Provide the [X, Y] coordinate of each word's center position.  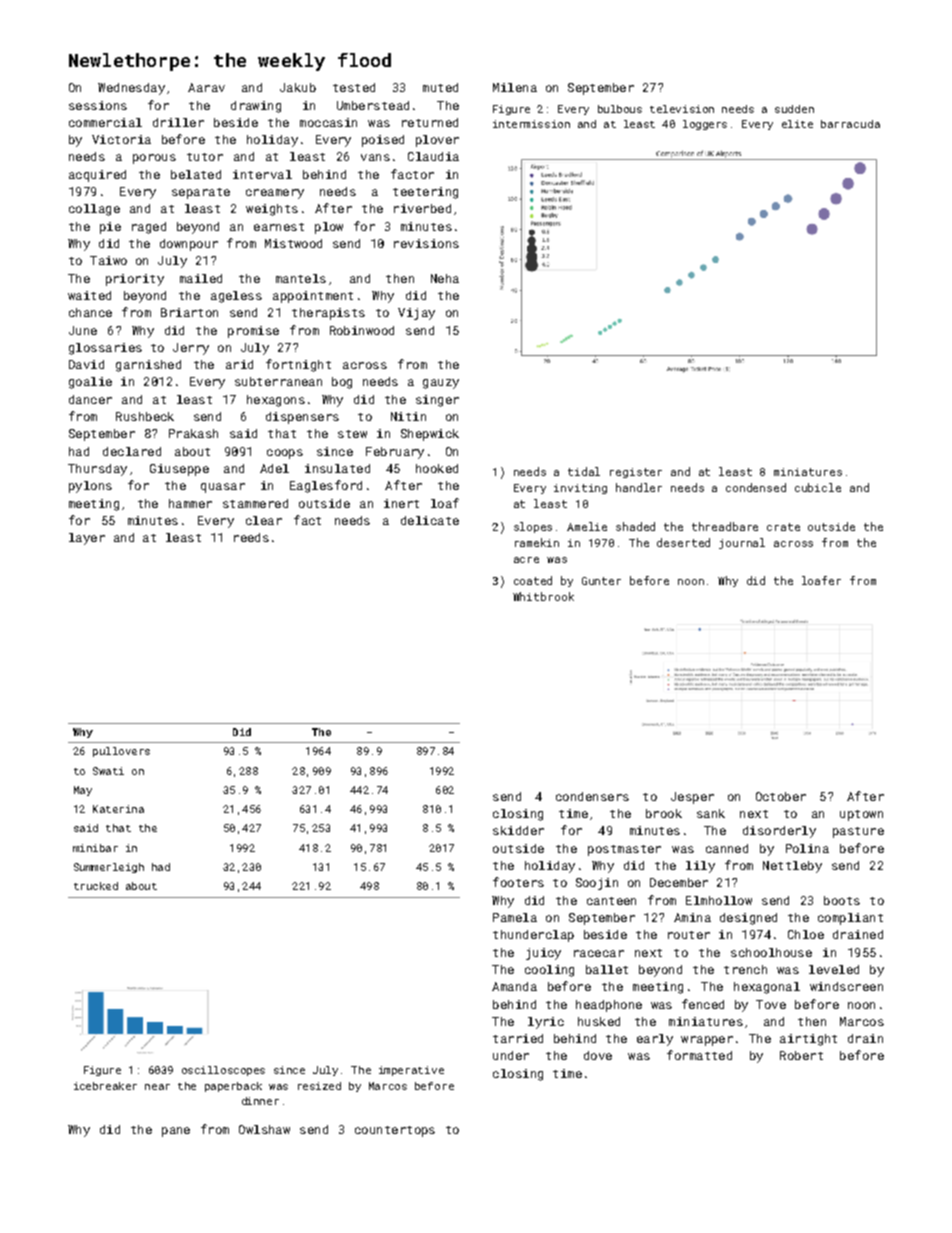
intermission [531, 124]
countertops [395, 1131]
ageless [236, 297]
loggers [705, 125]
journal [742, 543]
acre [526, 560]
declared [132, 451]
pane [176, 1132]
